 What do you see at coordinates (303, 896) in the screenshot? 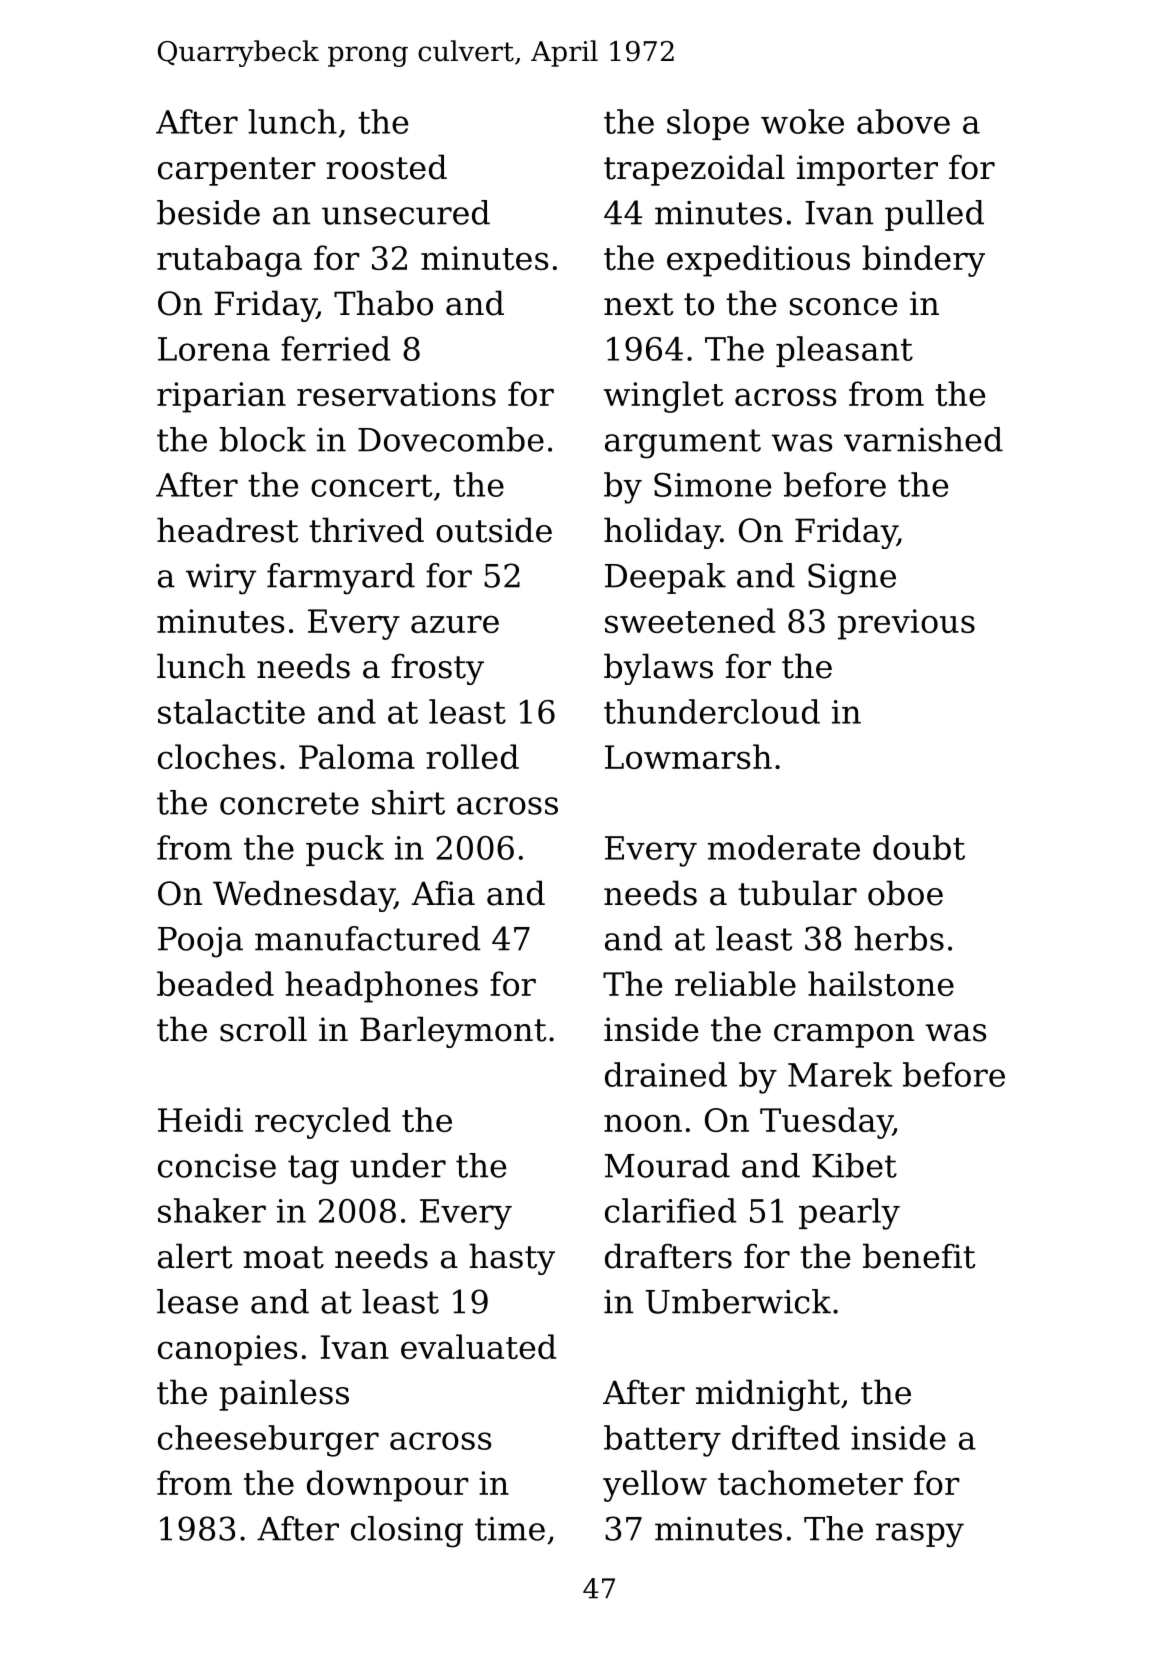
I see `Wednesday` at bounding box center [303, 896].
